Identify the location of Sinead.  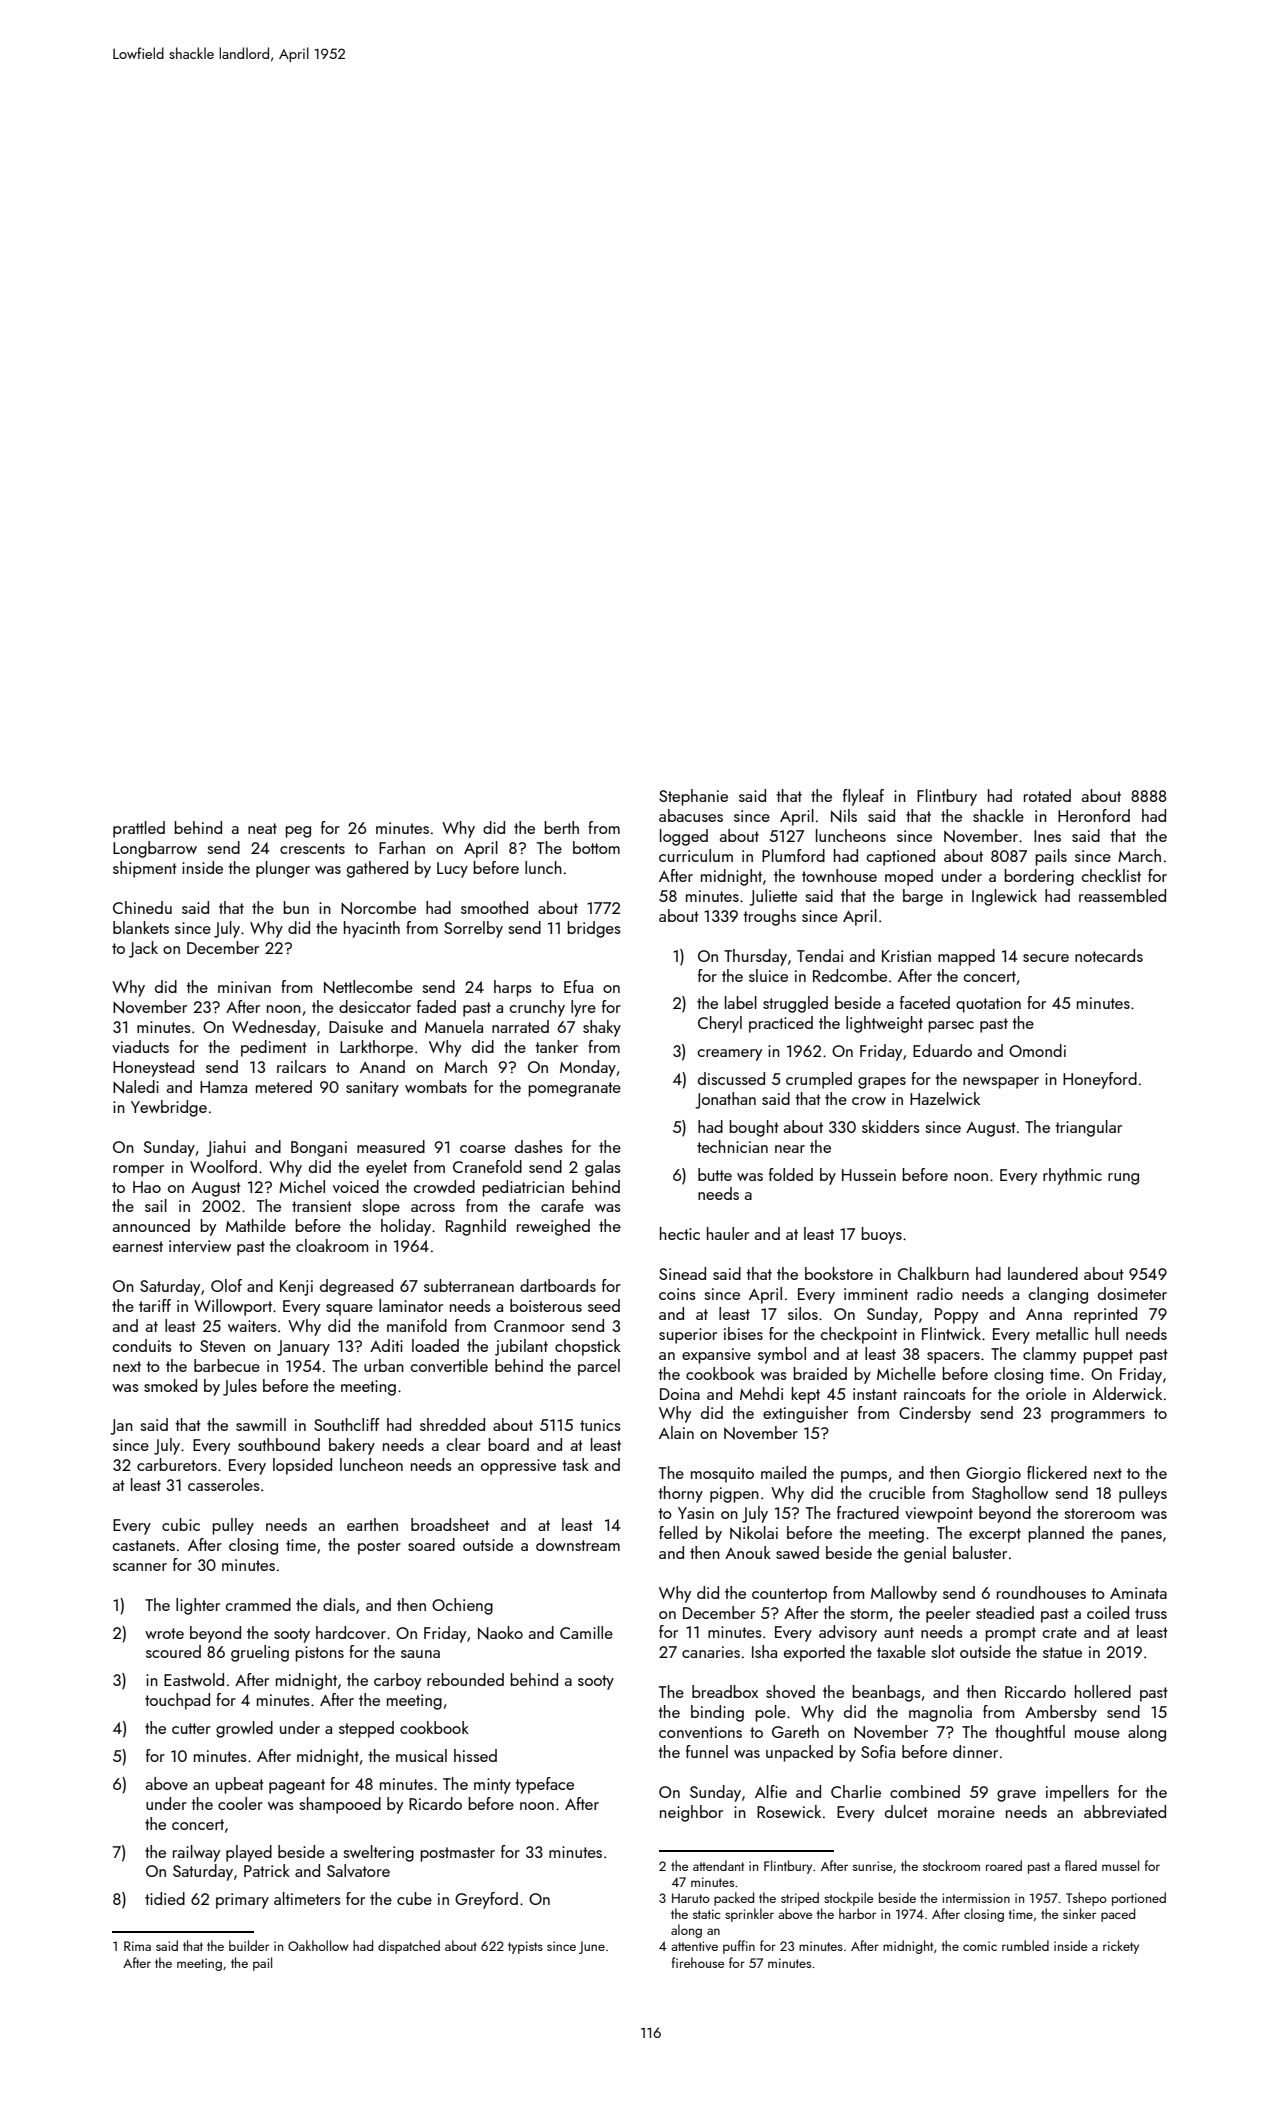
(682, 1273).
